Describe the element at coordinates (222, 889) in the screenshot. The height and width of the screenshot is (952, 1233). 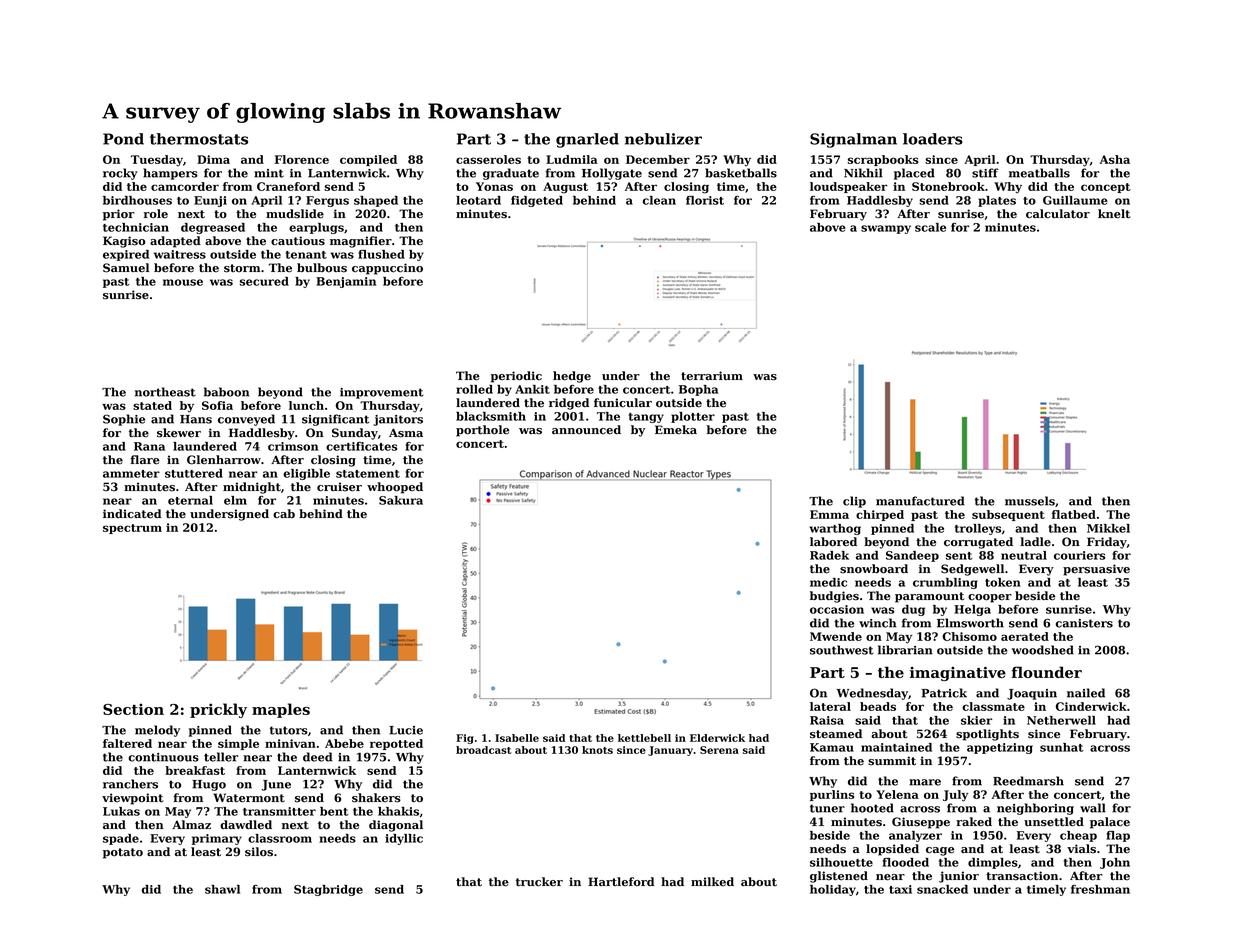
I see `shawl` at that location.
